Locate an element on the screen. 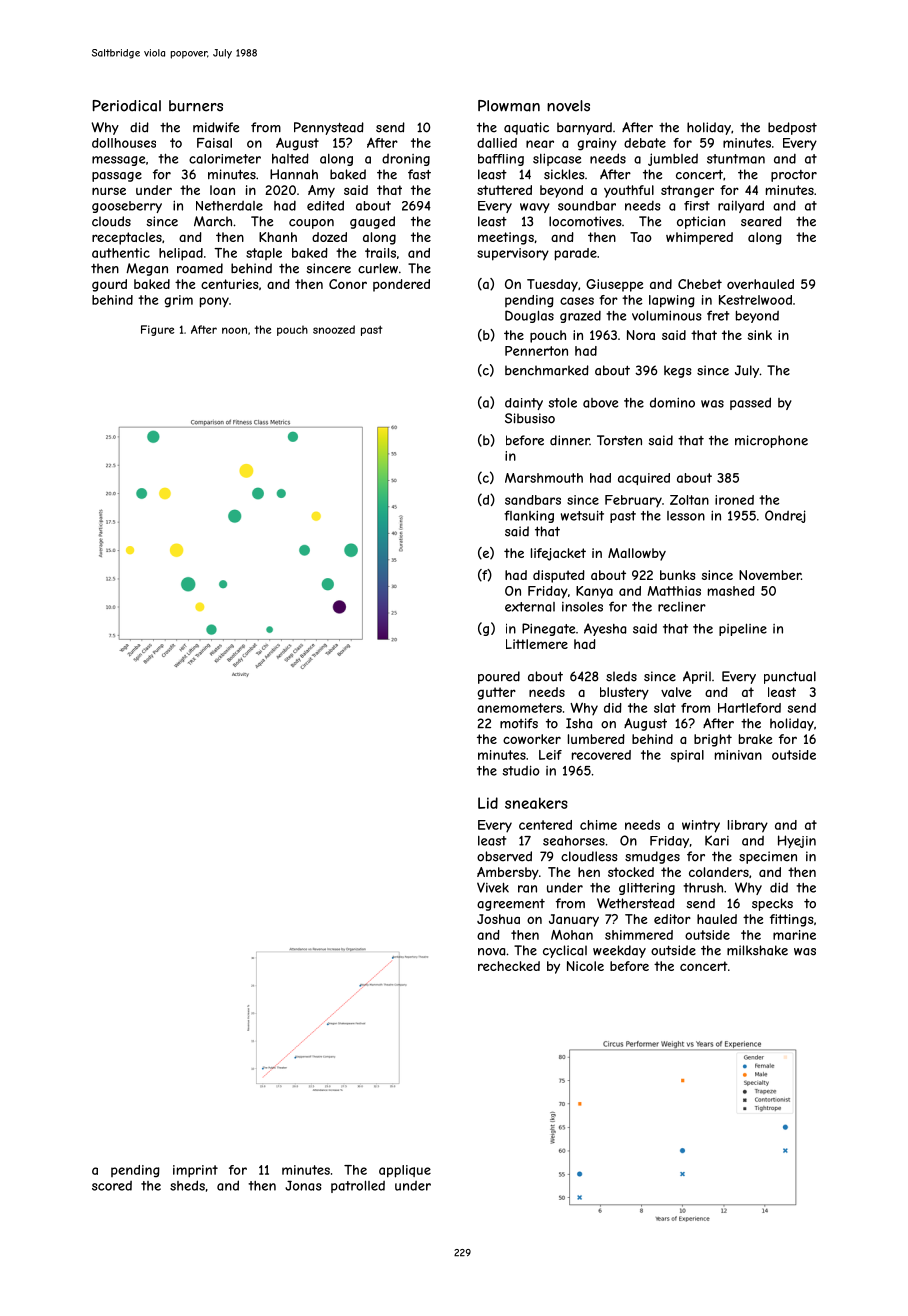 This screenshot has width=908, height=1316. Figure is located at coordinates (157, 330).
